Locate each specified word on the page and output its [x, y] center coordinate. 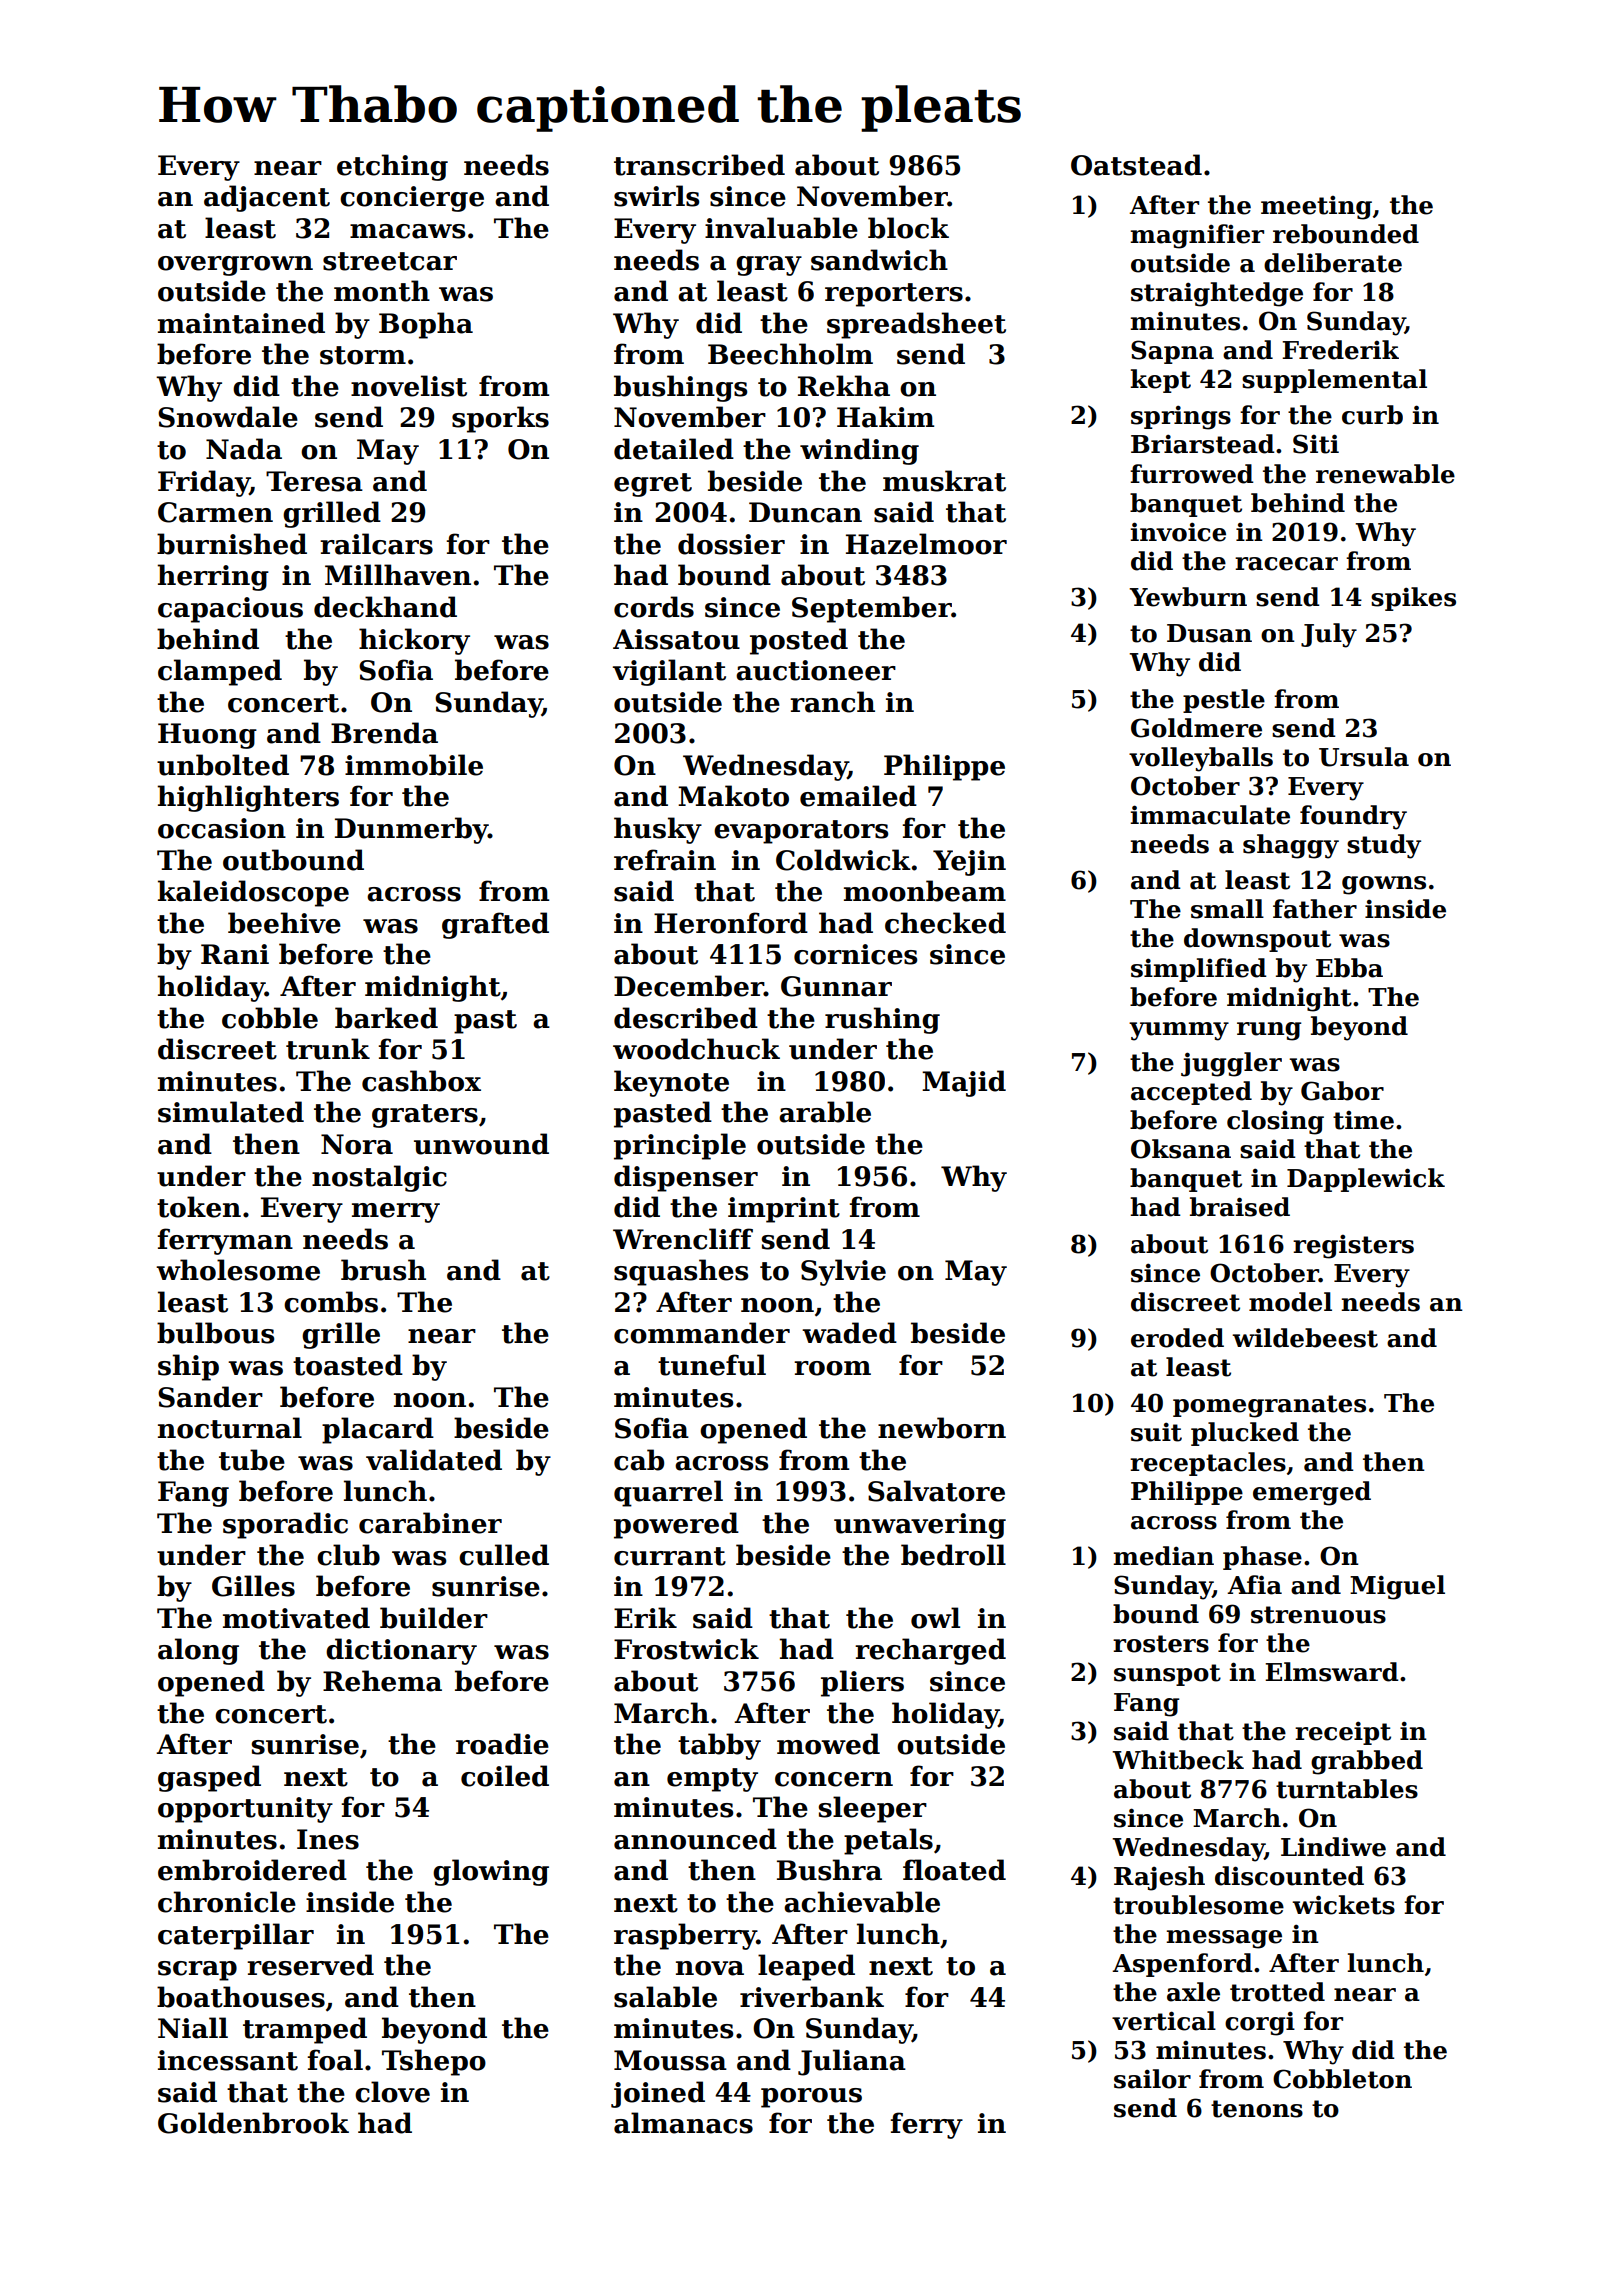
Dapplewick [1366, 1180]
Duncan [805, 512]
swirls [656, 196]
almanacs [683, 2123]
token [199, 1207]
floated [954, 1870]
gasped [209, 1778]
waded [849, 1333]
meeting [1316, 208]
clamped [220, 672]
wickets [1343, 1905]
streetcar [390, 261]
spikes [1413, 599]
